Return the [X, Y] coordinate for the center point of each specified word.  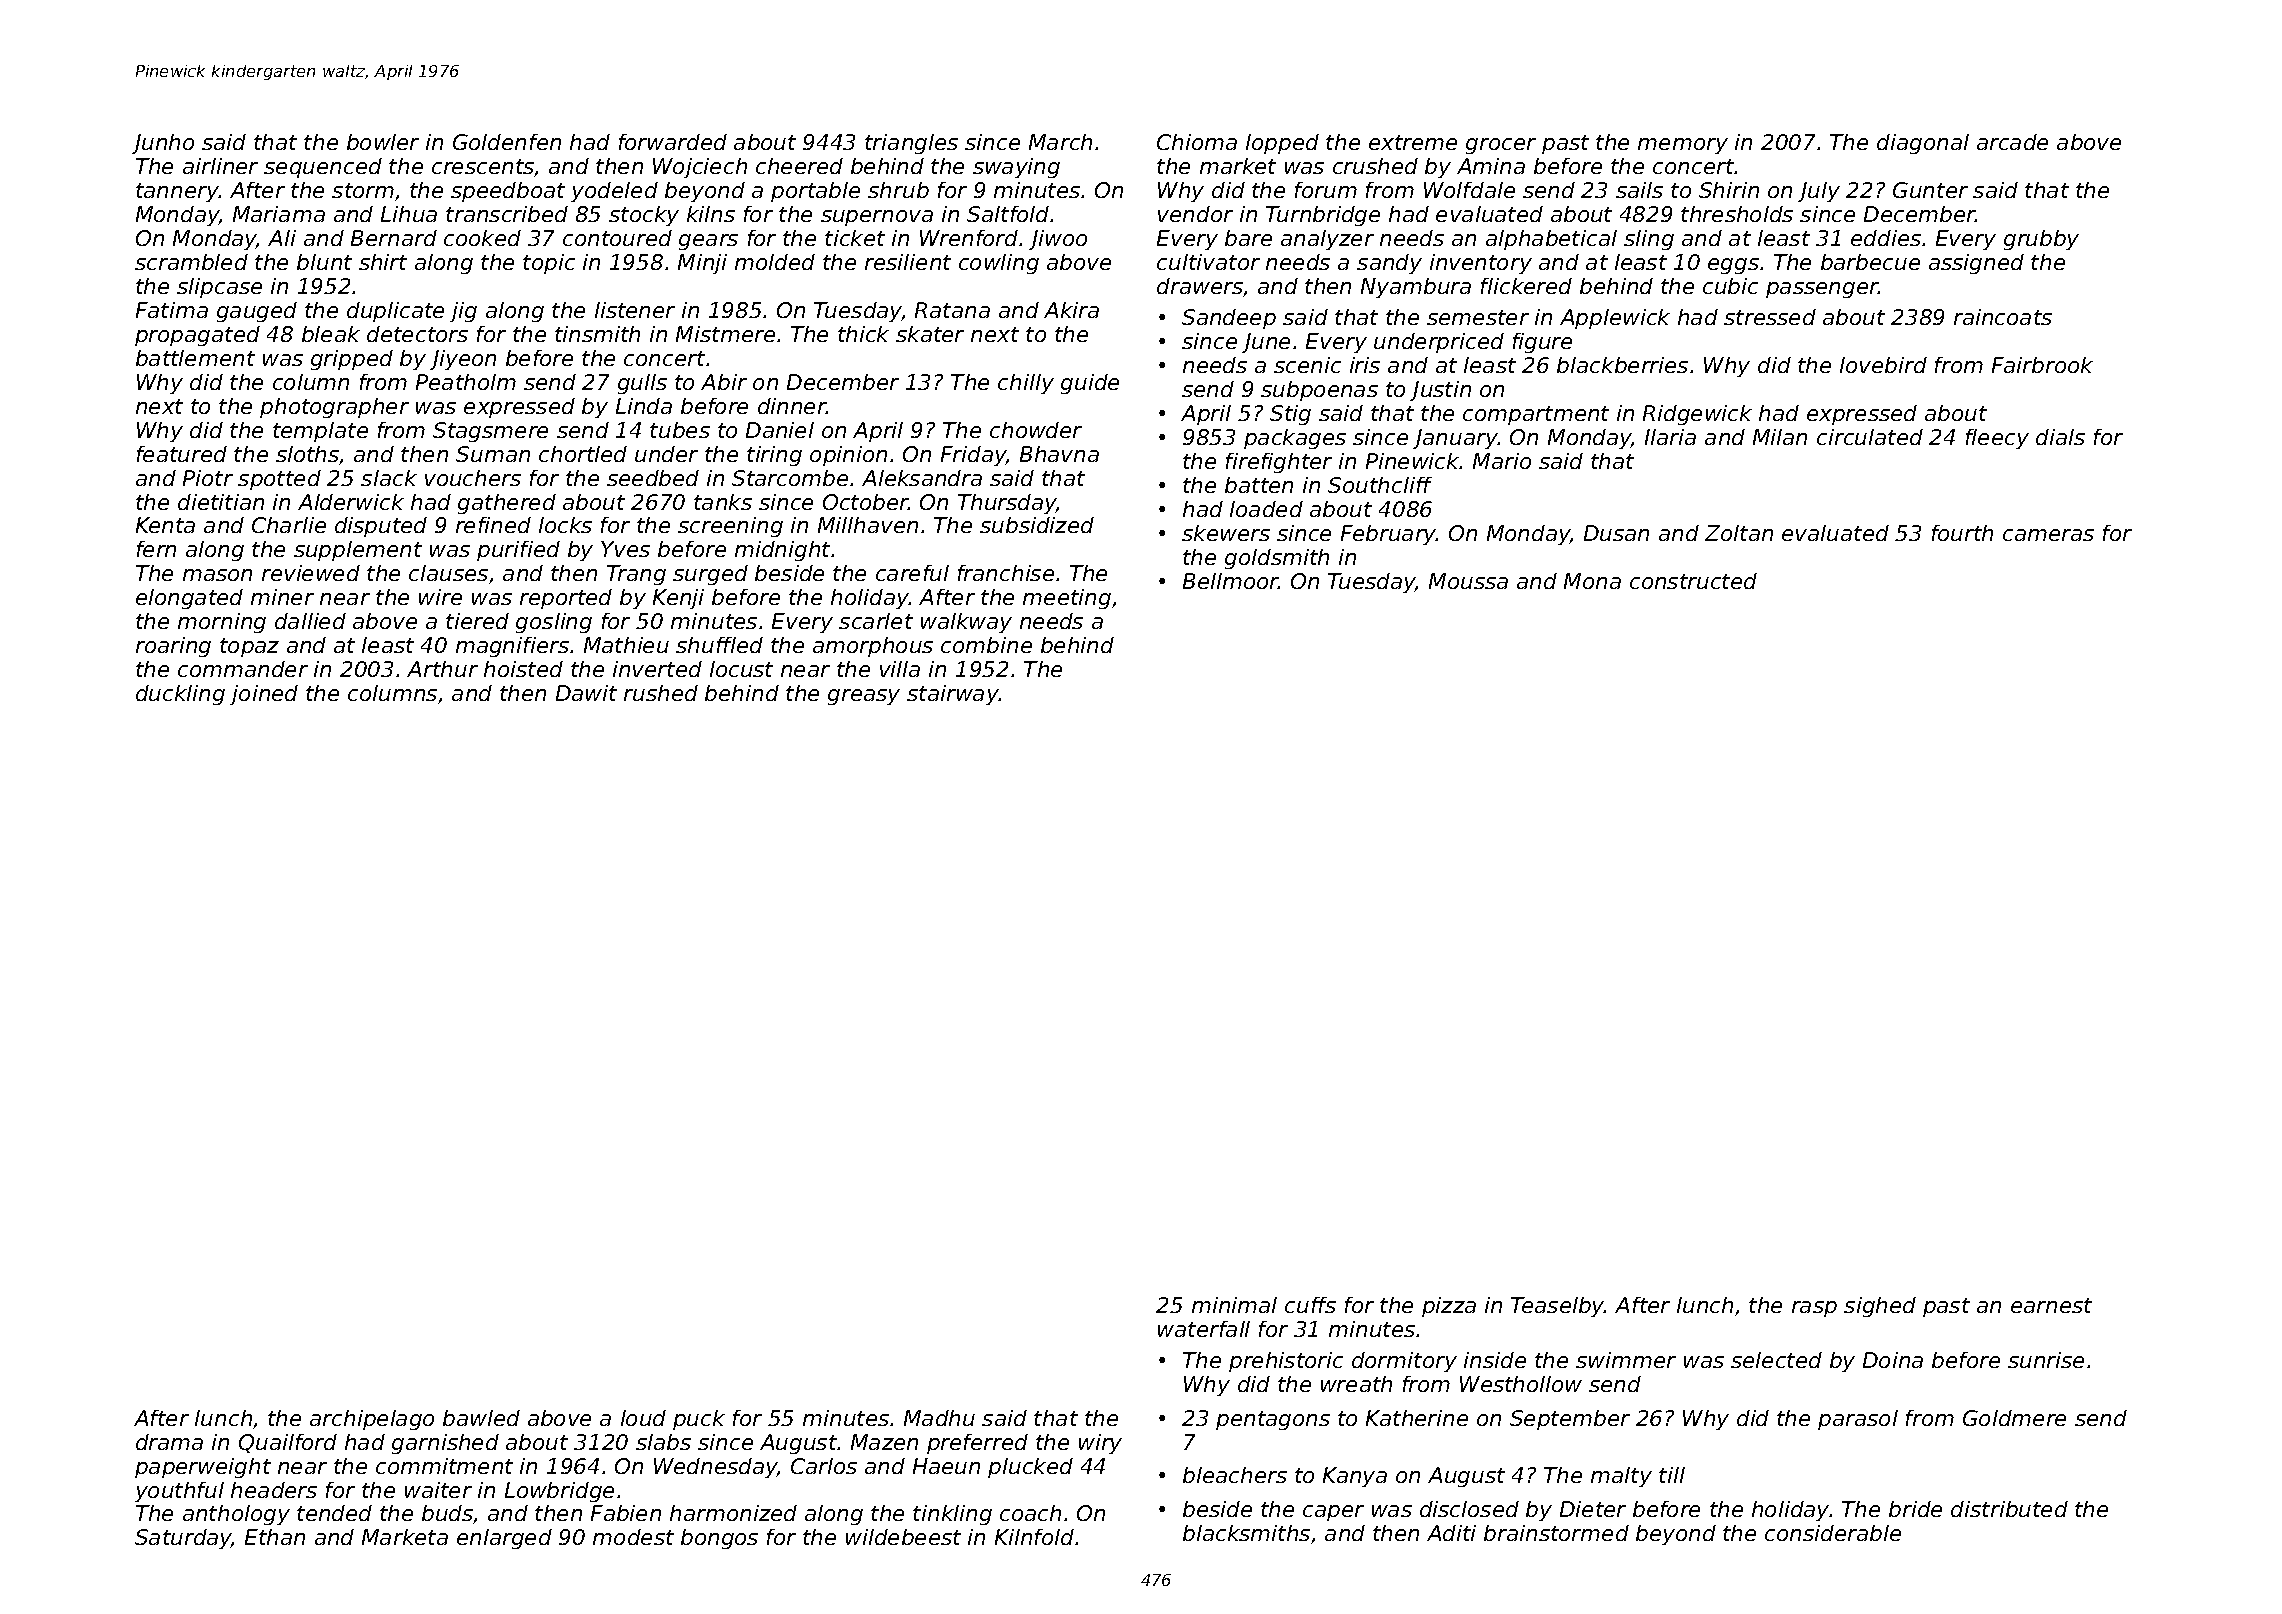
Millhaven [868, 525]
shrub [898, 190]
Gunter [1930, 190]
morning [222, 623]
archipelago [372, 1420]
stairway [953, 695]
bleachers [1235, 1475]
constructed [1693, 581]
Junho [163, 144]
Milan [1780, 437]
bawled [481, 1418]
